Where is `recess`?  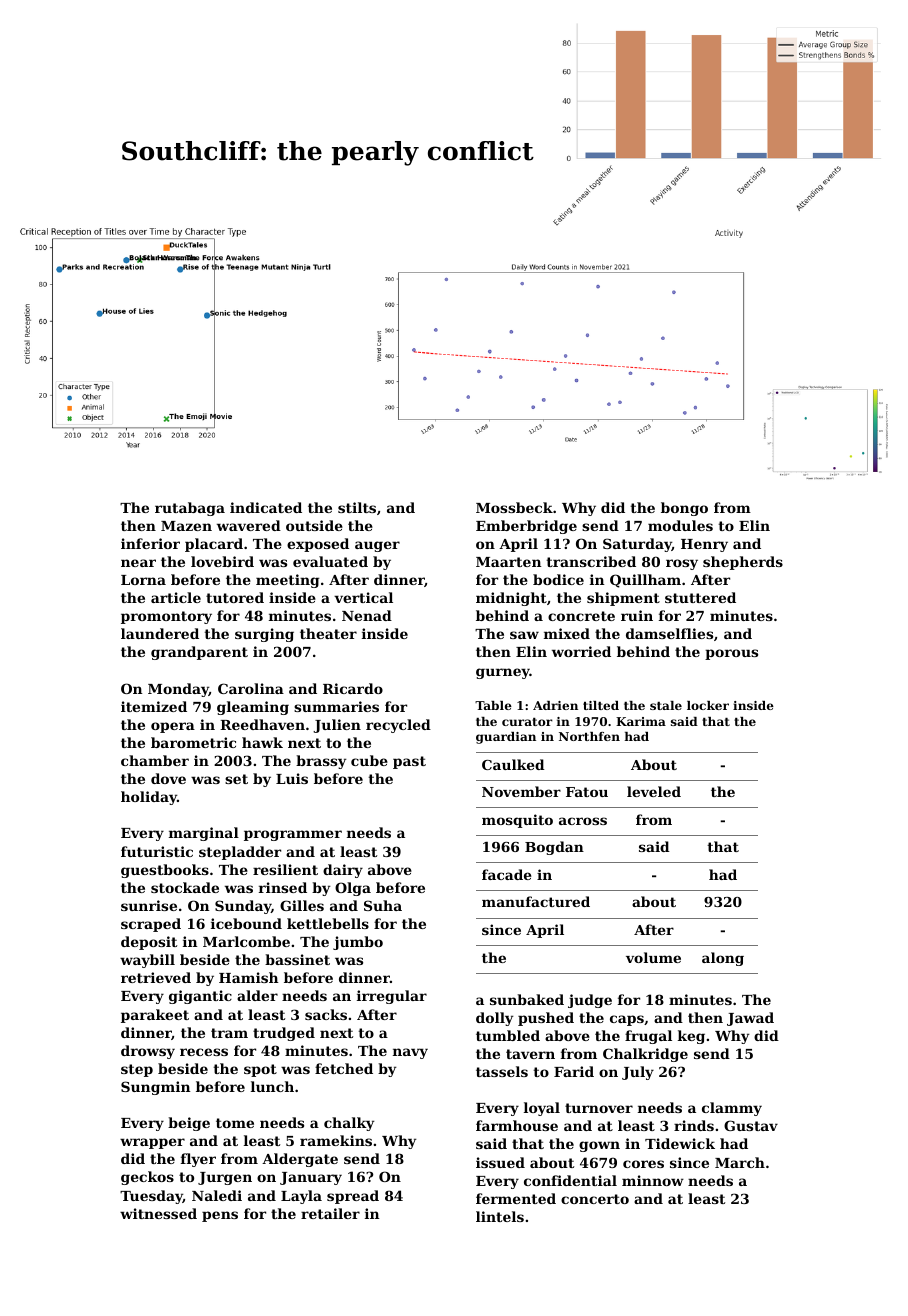
recess is located at coordinates (204, 1052).
